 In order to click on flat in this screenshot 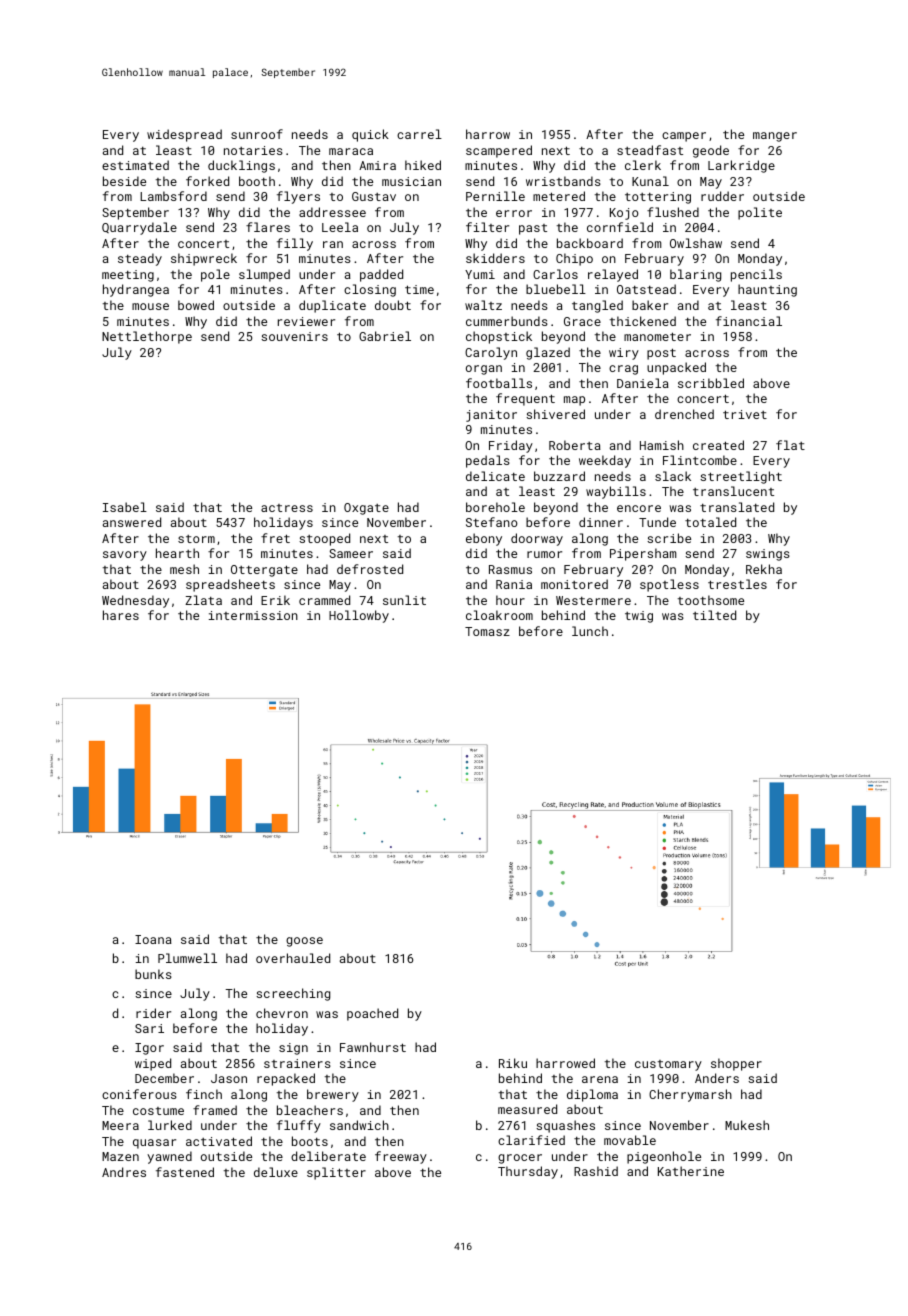, I will do `click(790, 445)`.
